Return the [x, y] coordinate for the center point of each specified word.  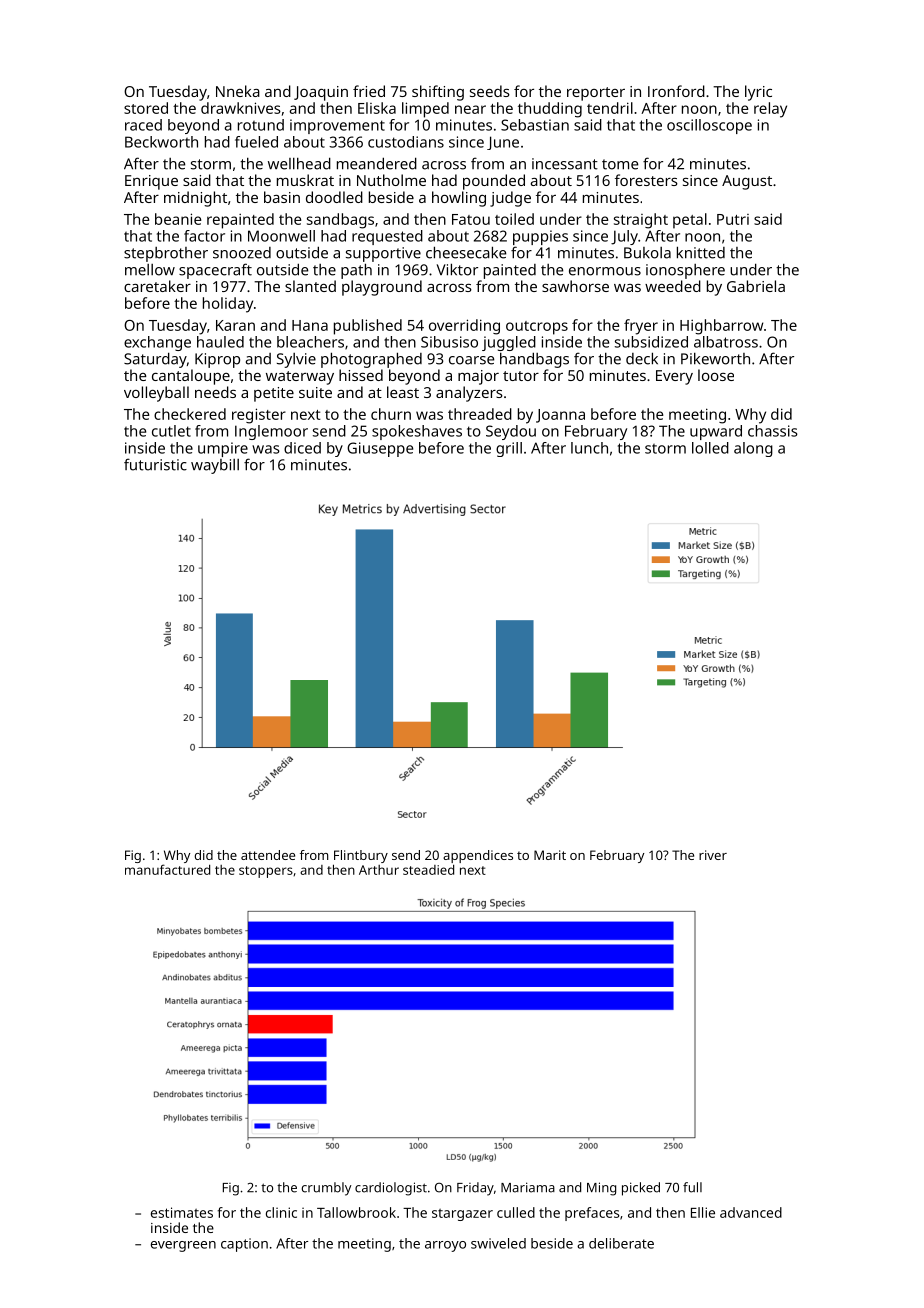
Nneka [238, 91]
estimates [182, 1212]
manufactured [167, 869]
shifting [438, 93]
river [713, 855]
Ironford [676, 91]
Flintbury [361, 856]
